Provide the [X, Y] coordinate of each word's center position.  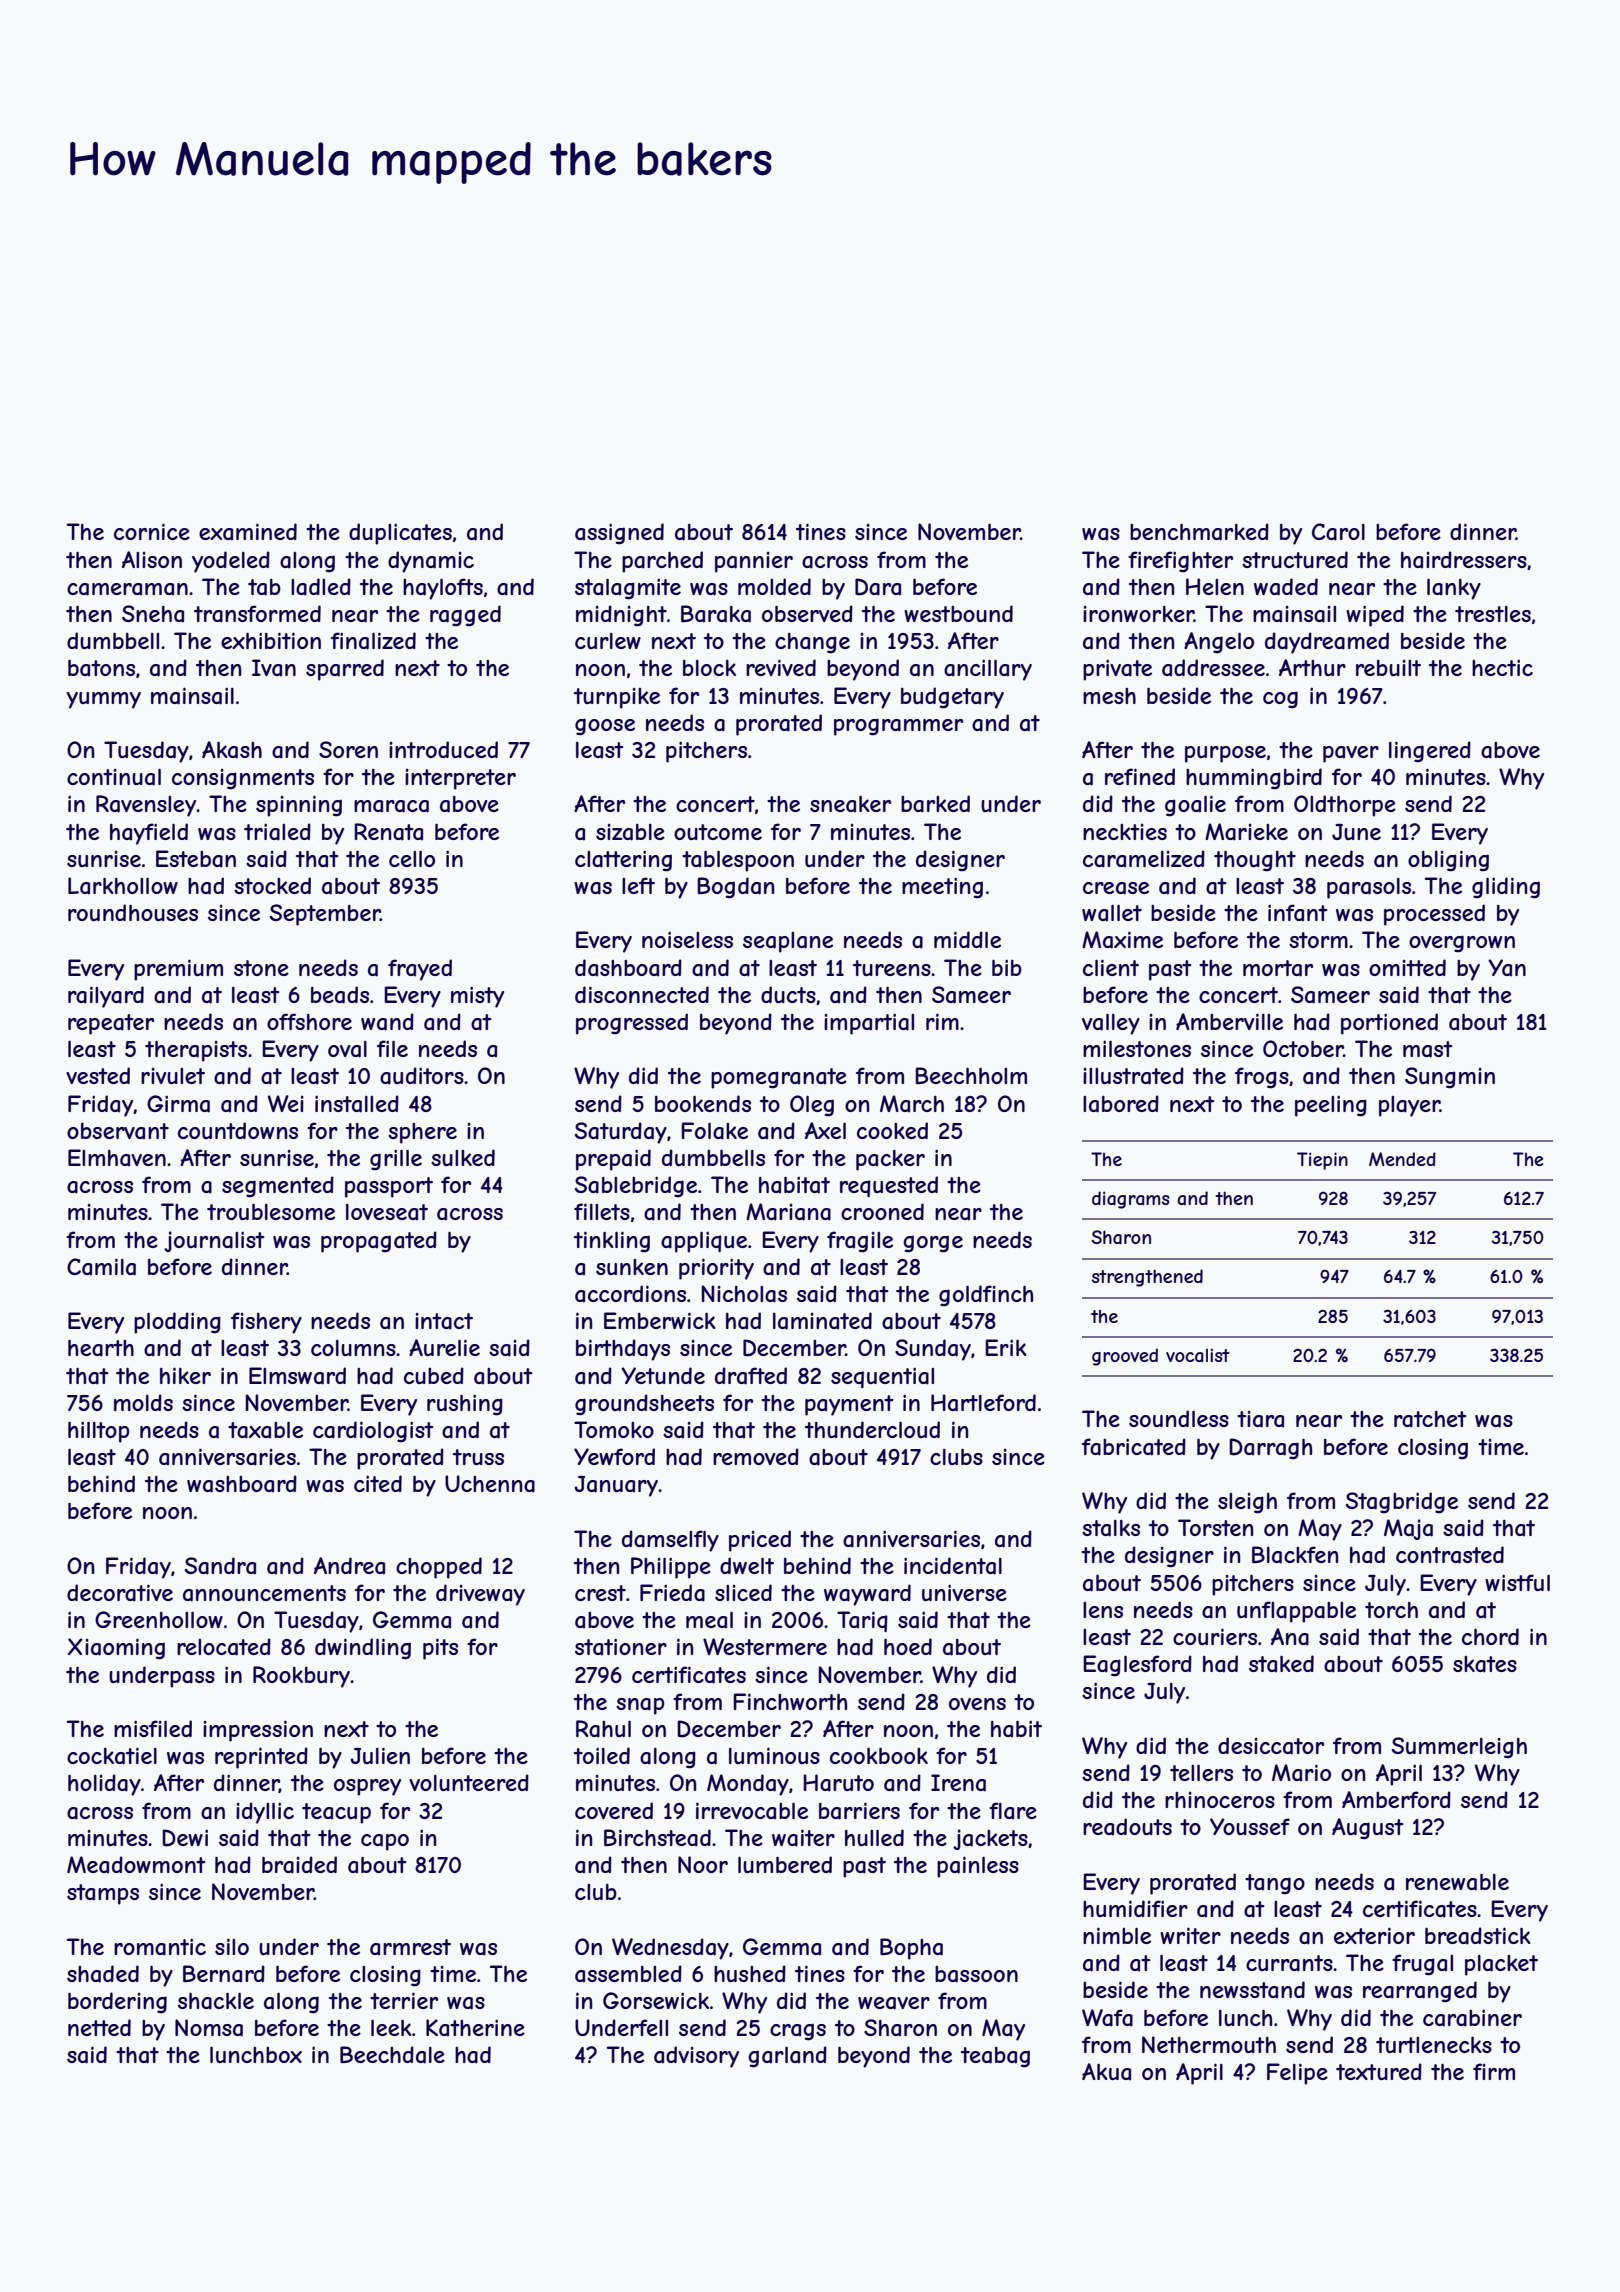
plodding [177, 1323]
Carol [1338, 532]
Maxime [1122, 940]
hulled [874, 1837]
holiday [104, 1785]
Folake [714, 1131]
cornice [152, 531]
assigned [619, 534]
